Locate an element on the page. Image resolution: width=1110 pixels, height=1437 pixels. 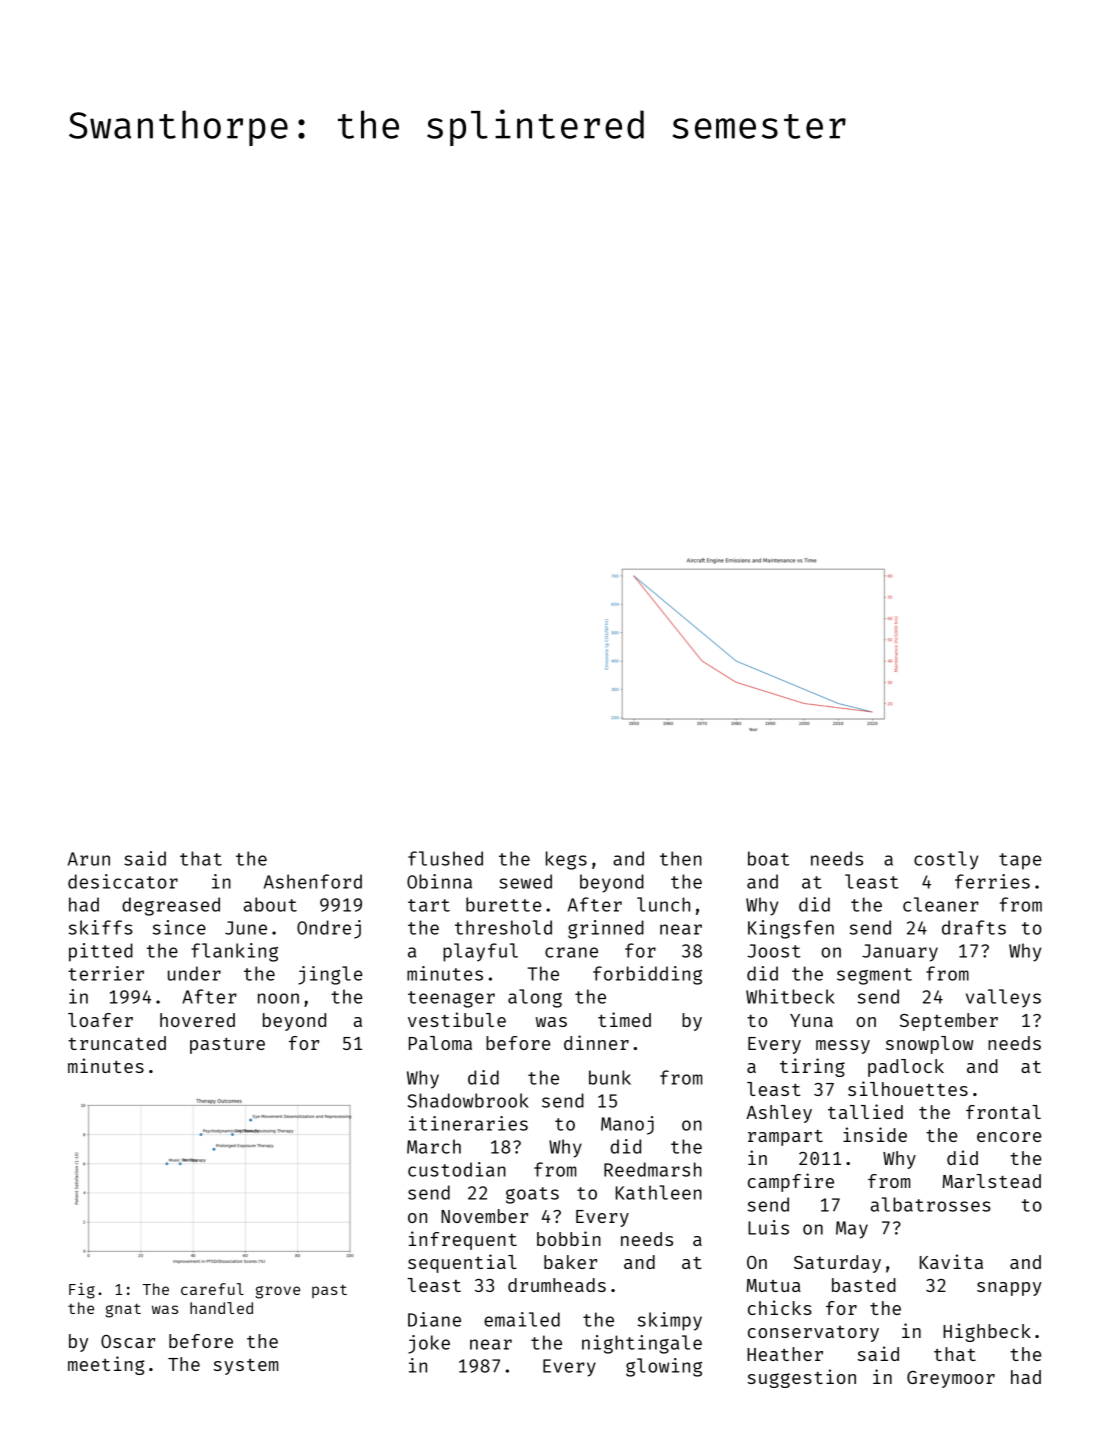
Paloma is located at coordinates (440, 1043).
